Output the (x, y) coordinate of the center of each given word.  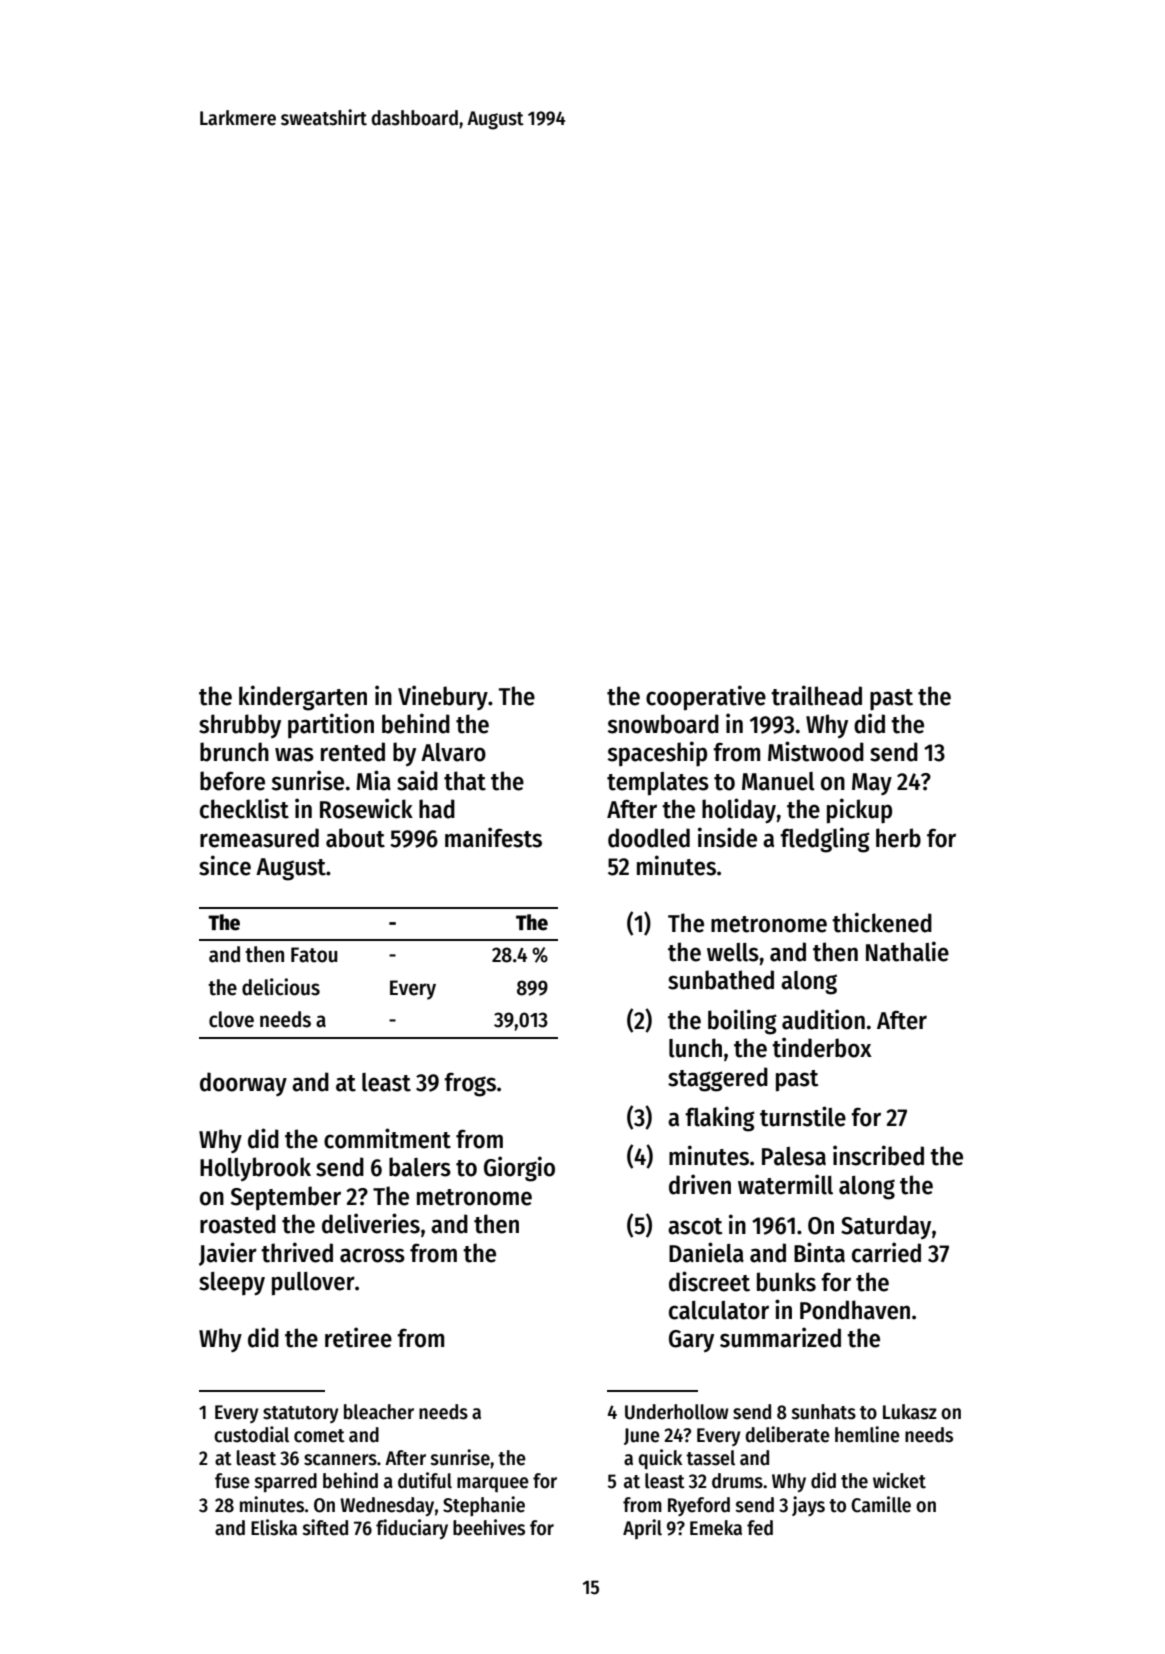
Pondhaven (855, 1310)
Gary (691, 1341)
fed (760, 1528)
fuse (232, 1481)
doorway (243, 1084)
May (872, 784)
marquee (493, 1484)
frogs (470, 1084)
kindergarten (303, 698)
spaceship (657, 754)
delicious (281, 987)
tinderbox (822, 1047)
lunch (695, 1048)
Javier (228, 1254)
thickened (882, 922)
